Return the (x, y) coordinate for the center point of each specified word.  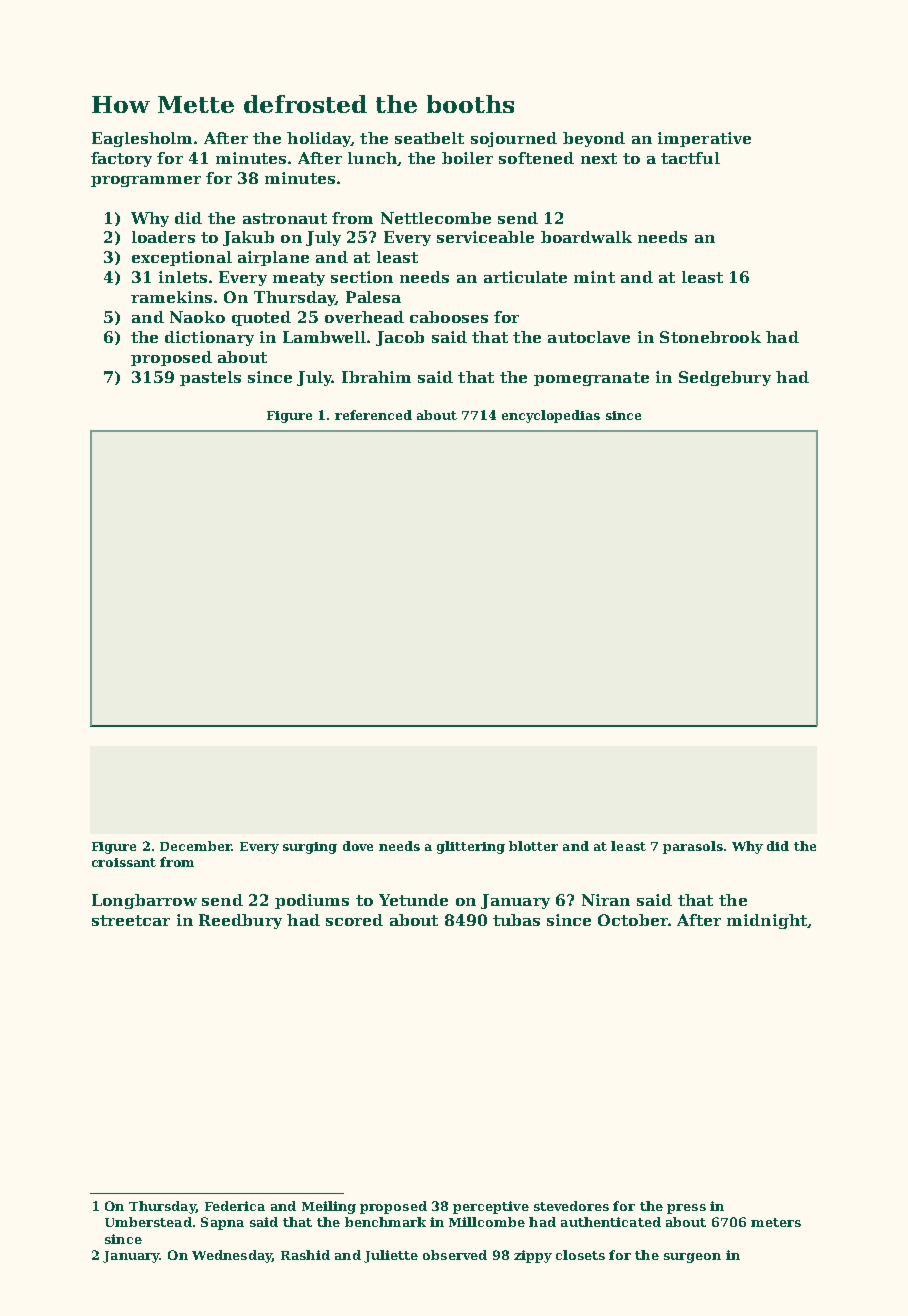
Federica (235, 1206)
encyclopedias (551, 416)
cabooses (449, 317)
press (686, 1209)
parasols (693, 847)
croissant (124, 862)
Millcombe (487, 1222)
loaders (163, 237)
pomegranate (591, 379)
